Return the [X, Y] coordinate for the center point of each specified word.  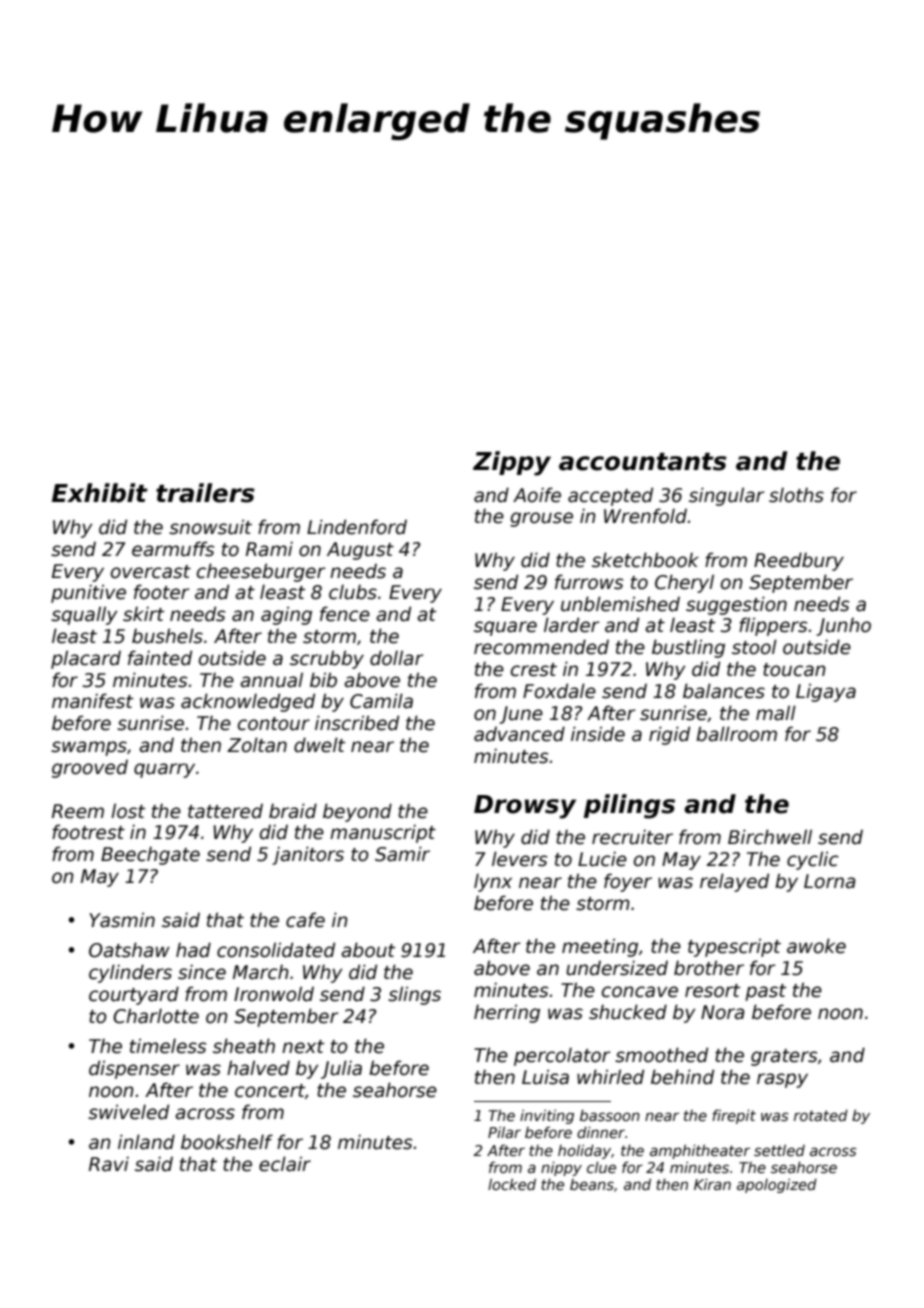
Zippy [512, 463]
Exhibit [100, 493]
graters [784, 1057]
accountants [643, 462]
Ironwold [274, 994]
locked [512, 1184]
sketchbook [645, 560]
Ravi [109, 1164]
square [505, 628]
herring [507, 1013]
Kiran [712, 1184]
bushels [167, 636]
